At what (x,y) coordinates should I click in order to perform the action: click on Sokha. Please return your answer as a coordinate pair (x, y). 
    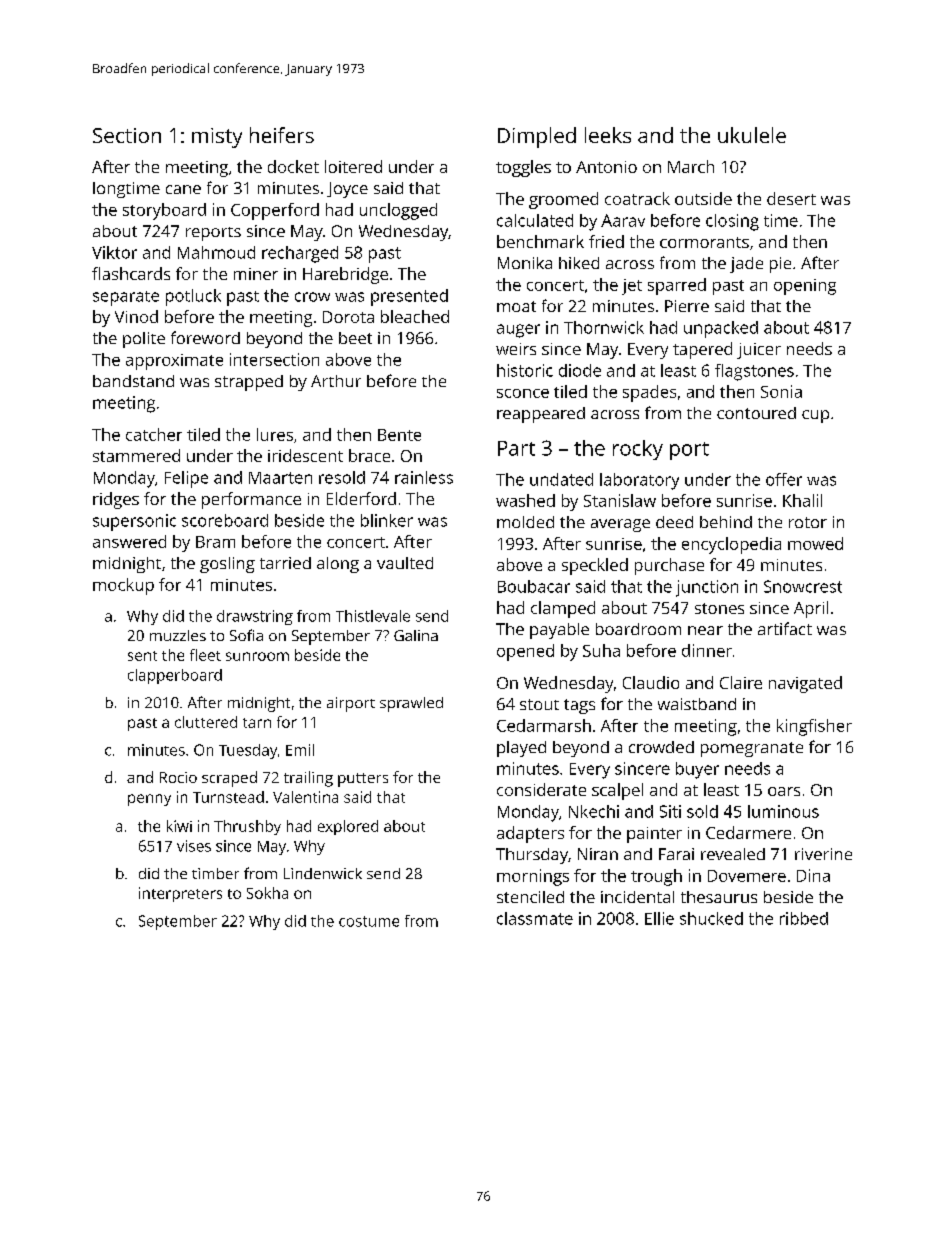
    Looking at the image, I should click on (267, 893).
